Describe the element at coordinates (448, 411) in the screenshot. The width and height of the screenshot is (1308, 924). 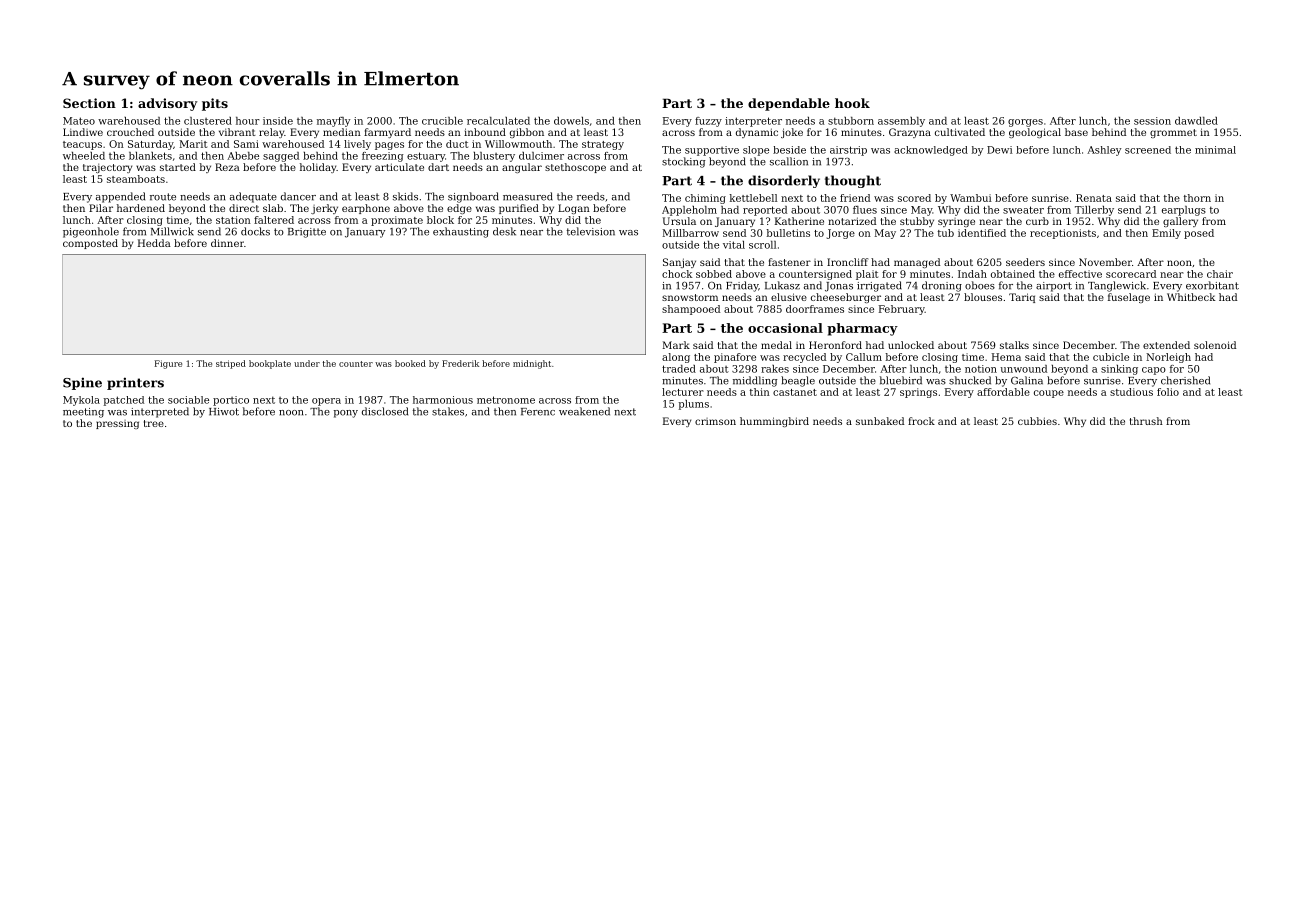
I see `stakes` at that location.
